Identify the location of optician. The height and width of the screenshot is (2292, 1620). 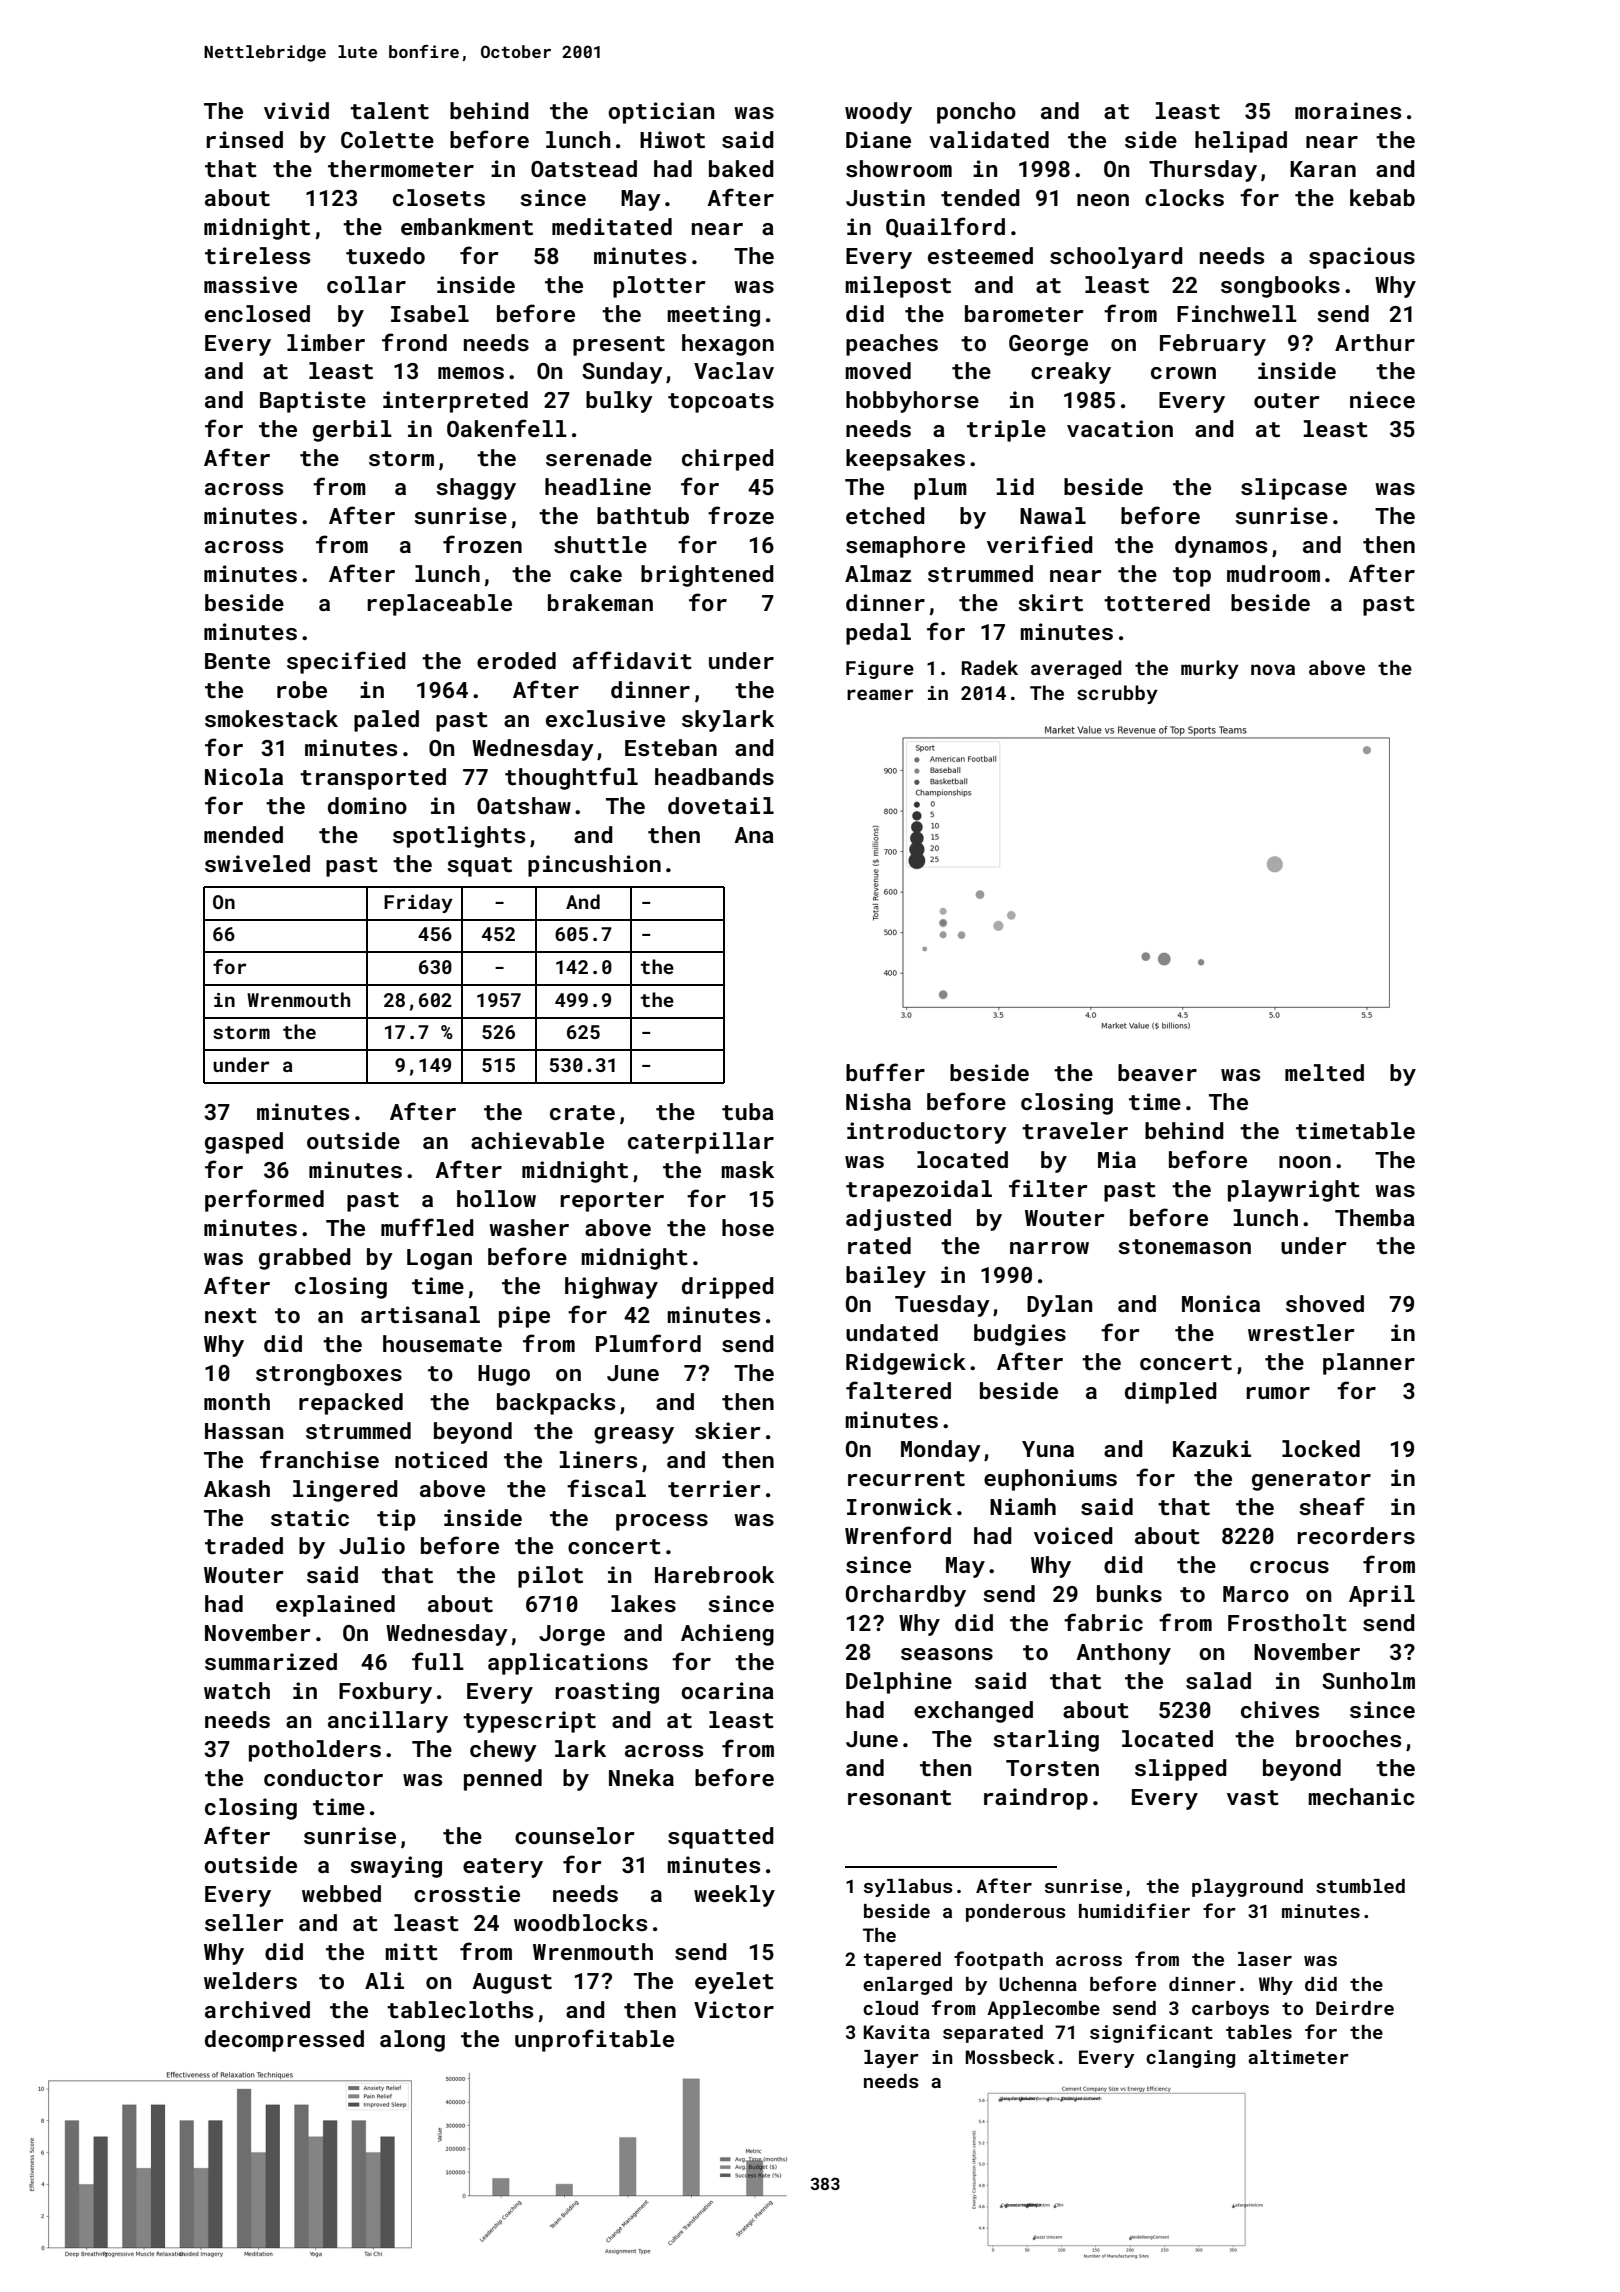
(661, 113).
